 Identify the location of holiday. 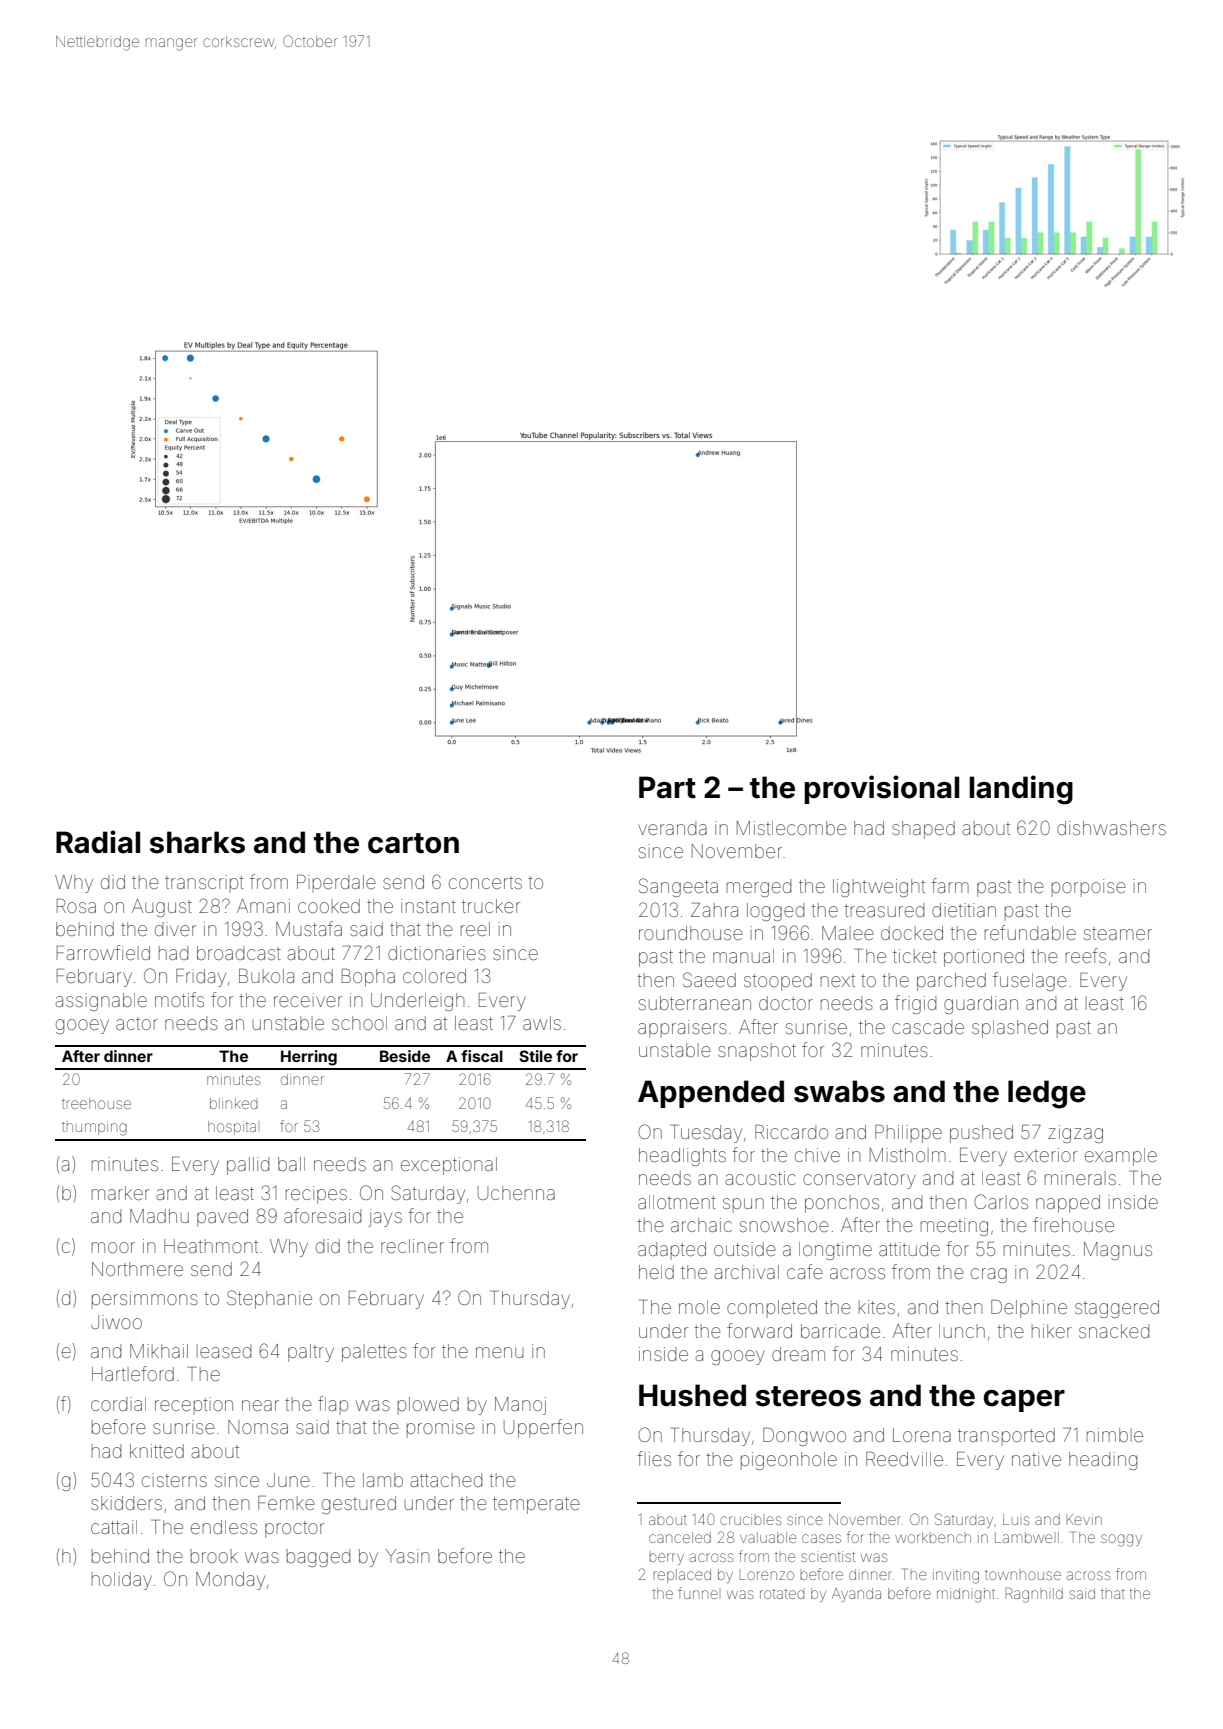
(122, 1581).
